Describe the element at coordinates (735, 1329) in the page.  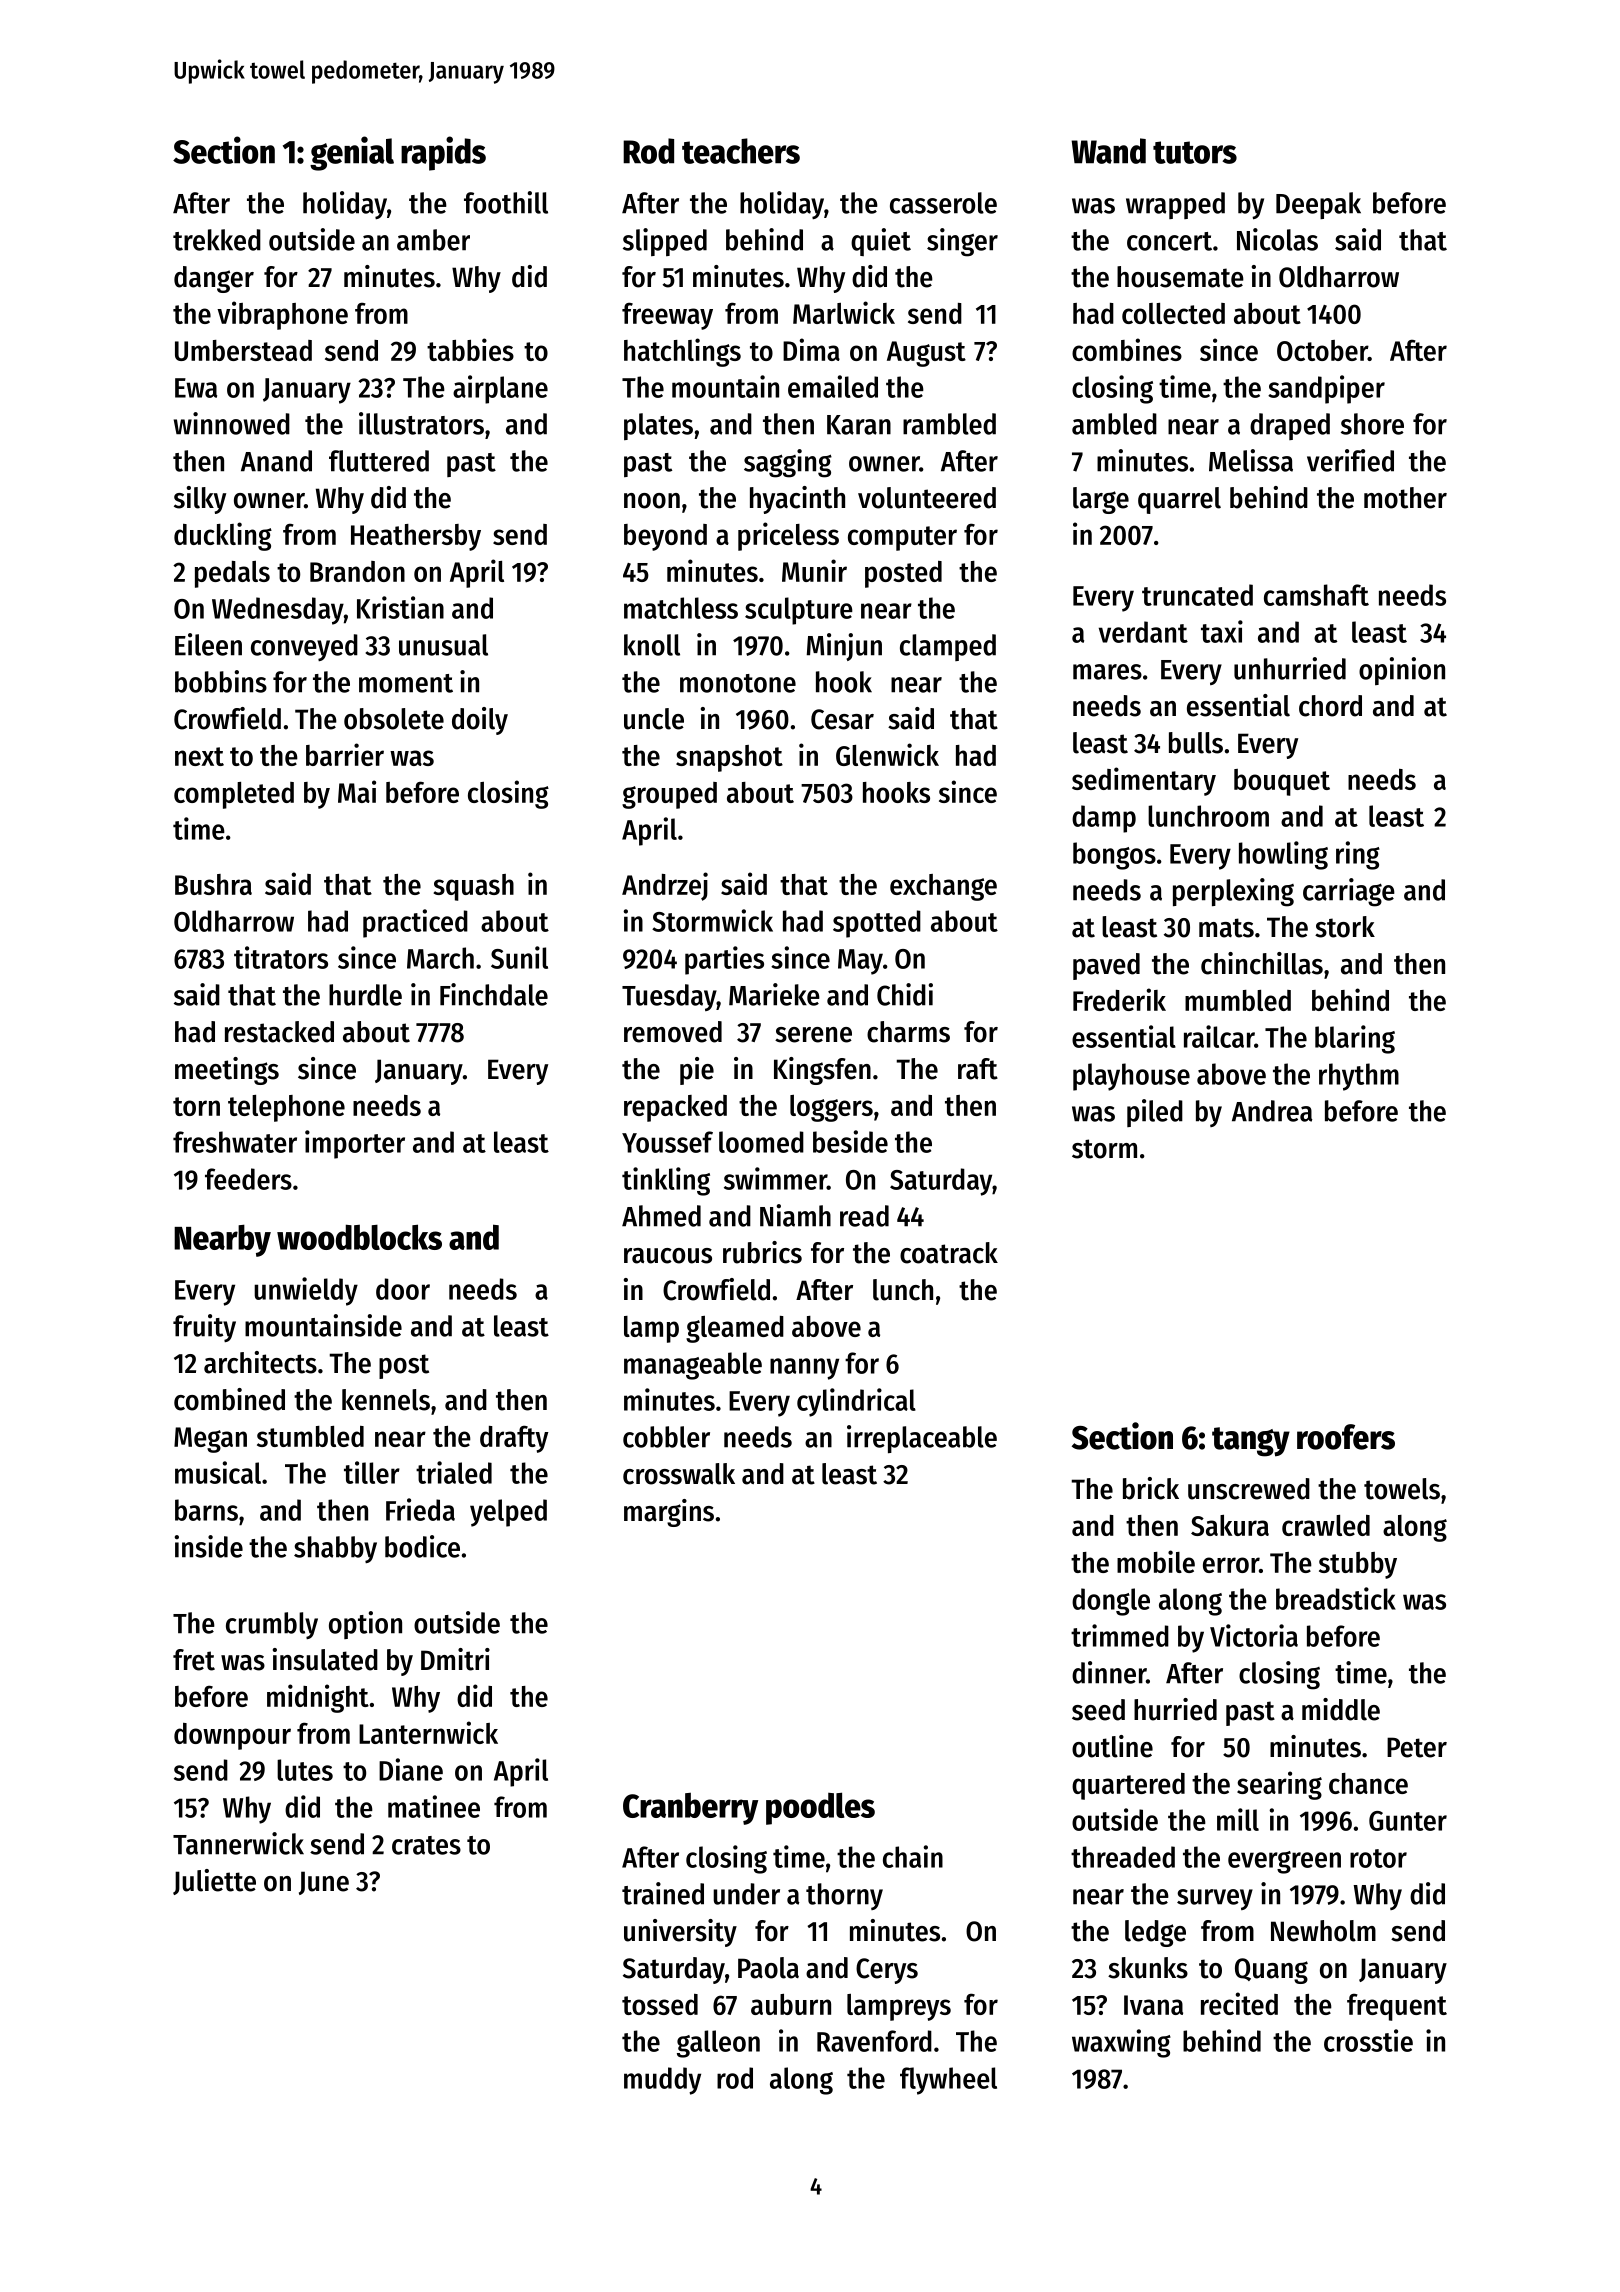
I see `gleamed` at that location.
